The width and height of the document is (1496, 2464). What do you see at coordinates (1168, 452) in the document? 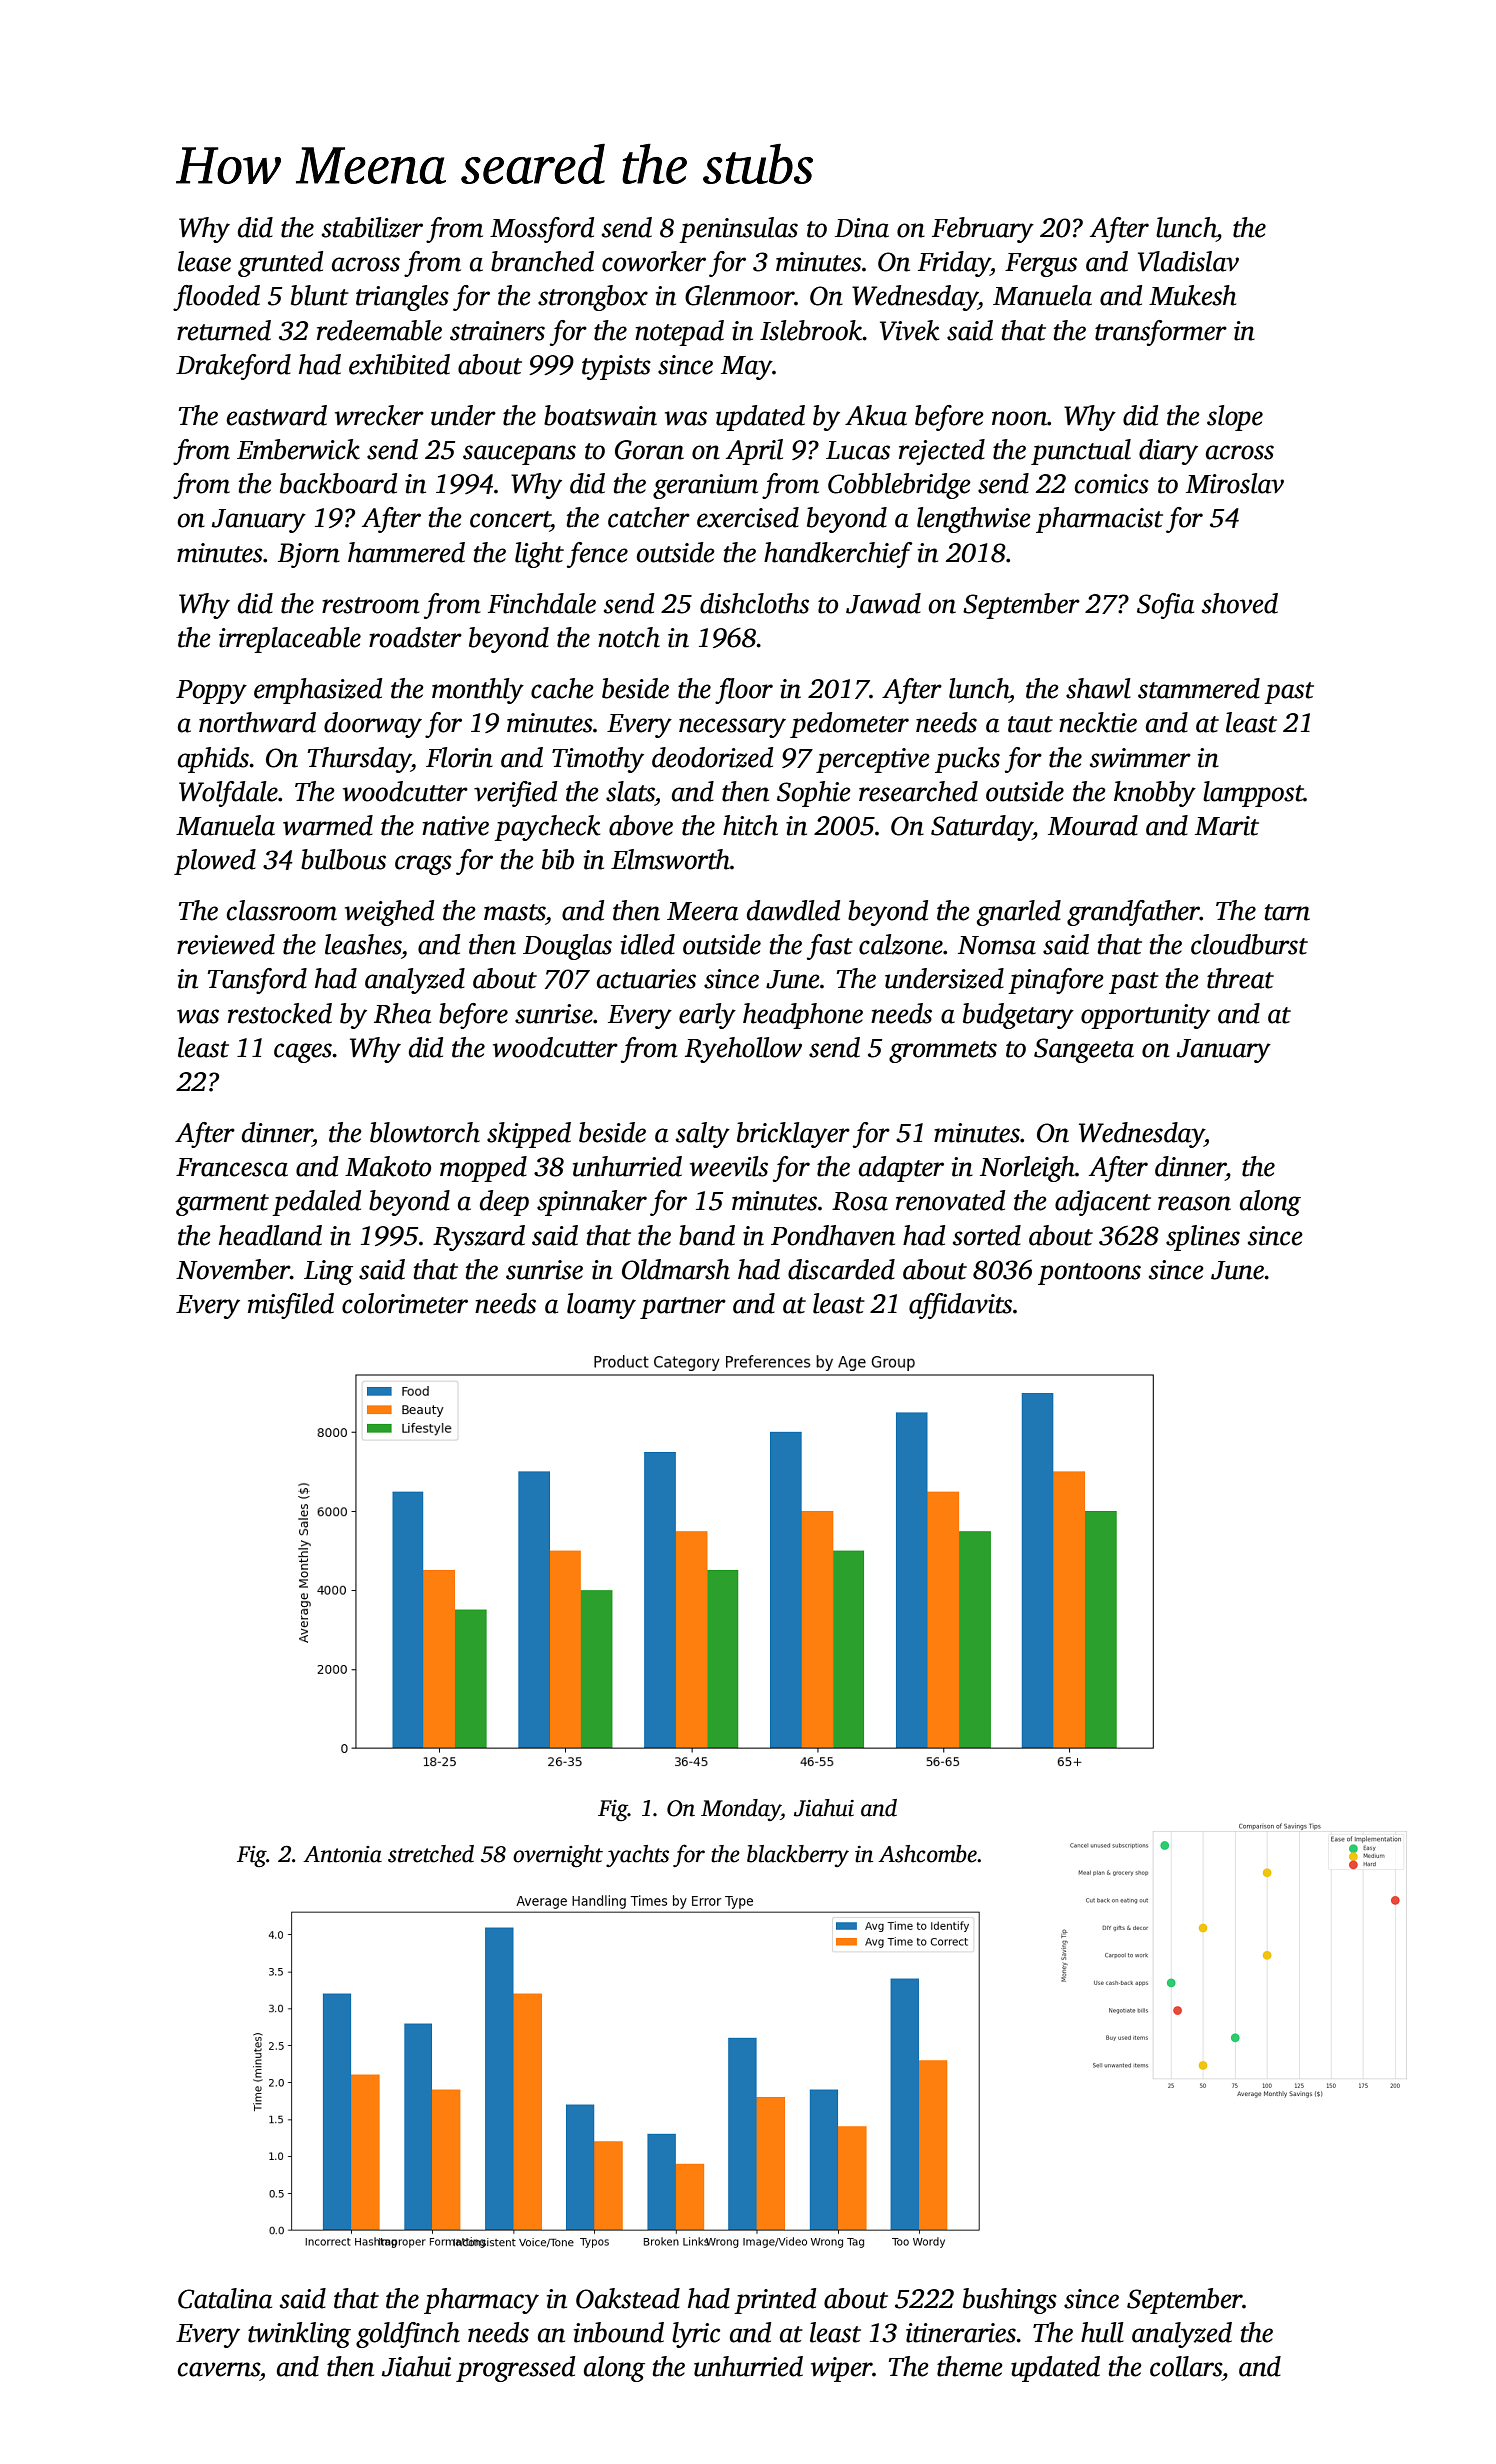
I see `diary` at bounding box center [1168, 452].
